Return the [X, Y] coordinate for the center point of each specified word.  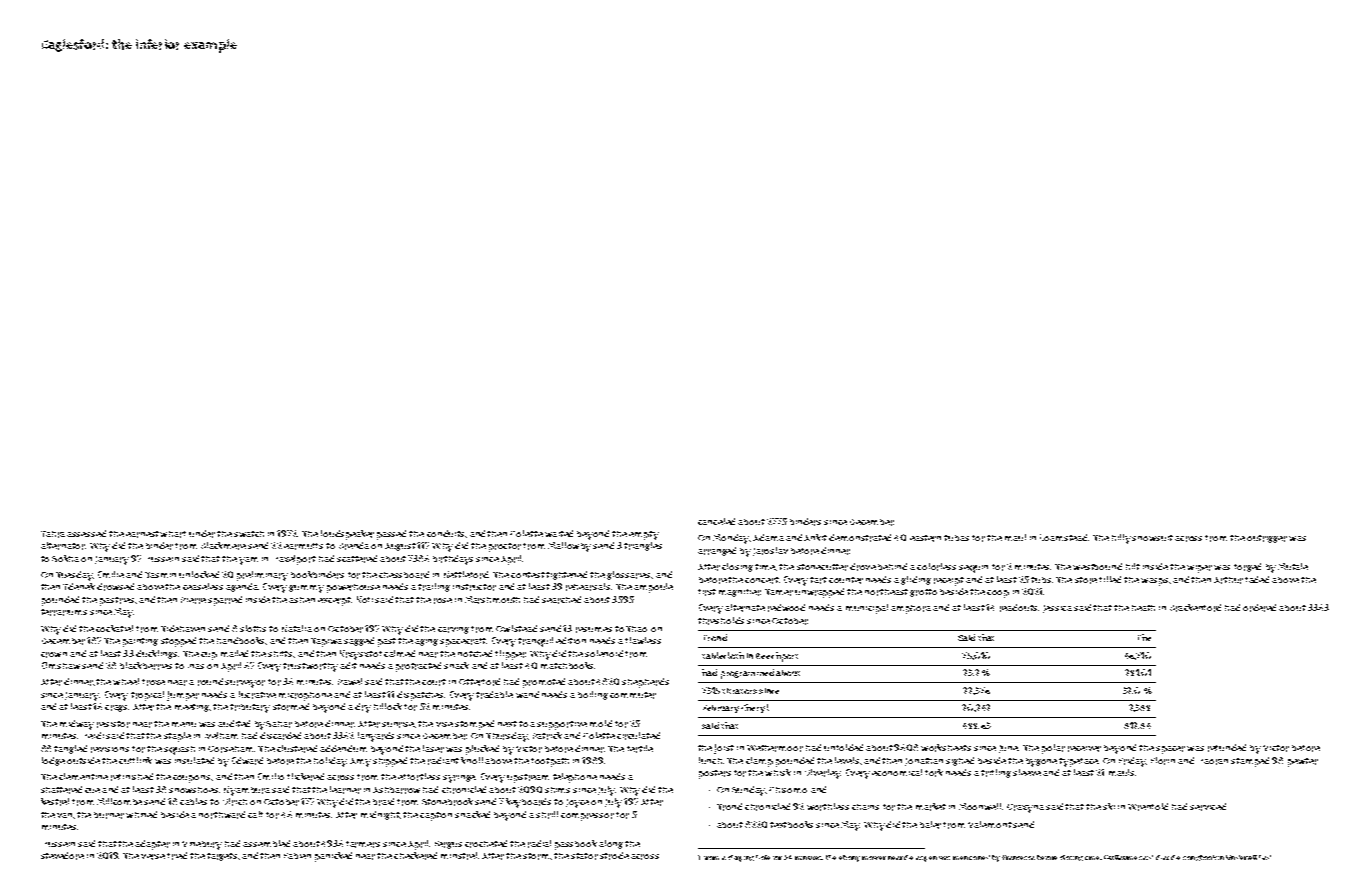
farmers [363, 844]
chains [865, 807]
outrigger [1267, 539]
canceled [716, 521]
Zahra [53, 534]
